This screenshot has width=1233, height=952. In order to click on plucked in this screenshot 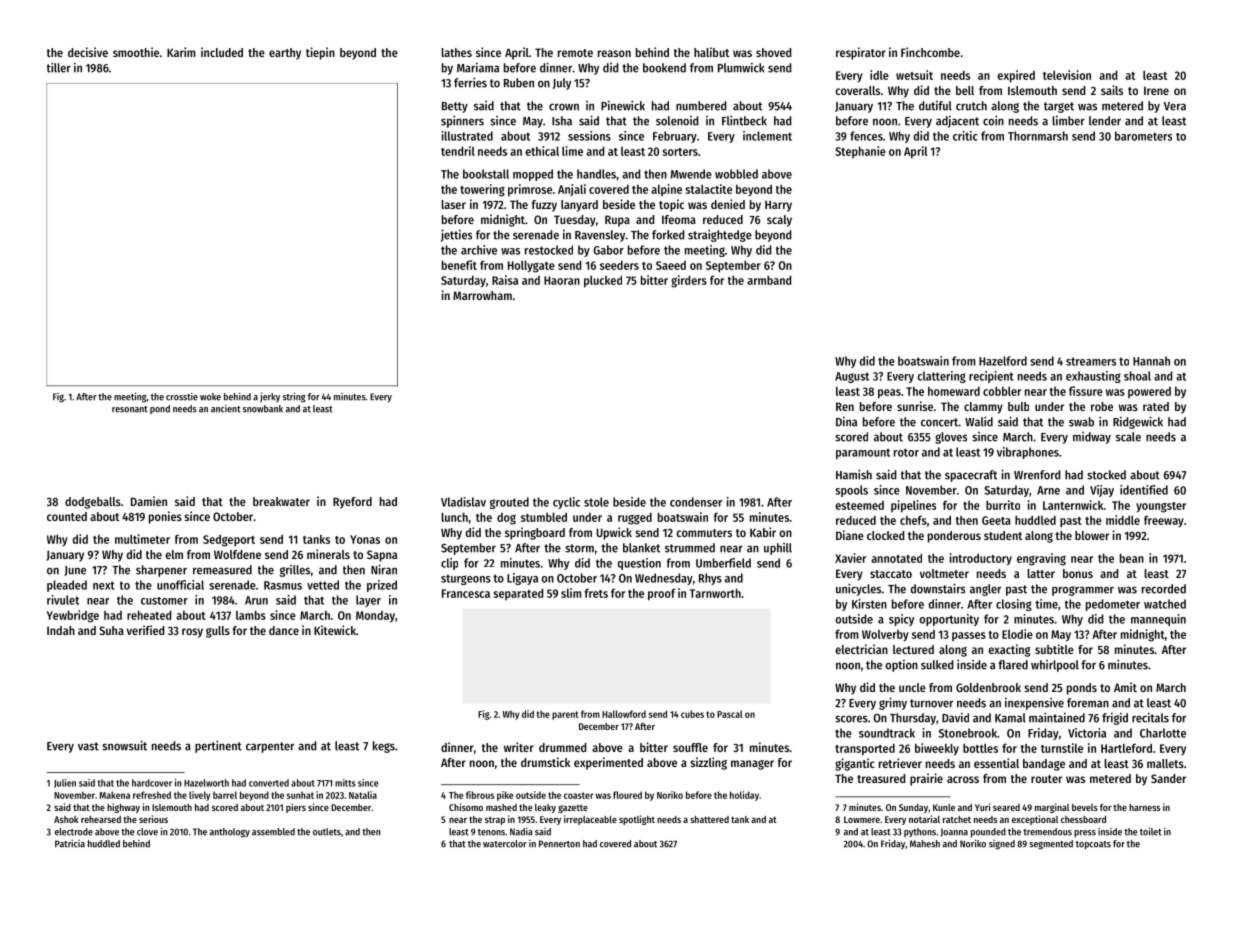, I will do `click(603, 281)`.
